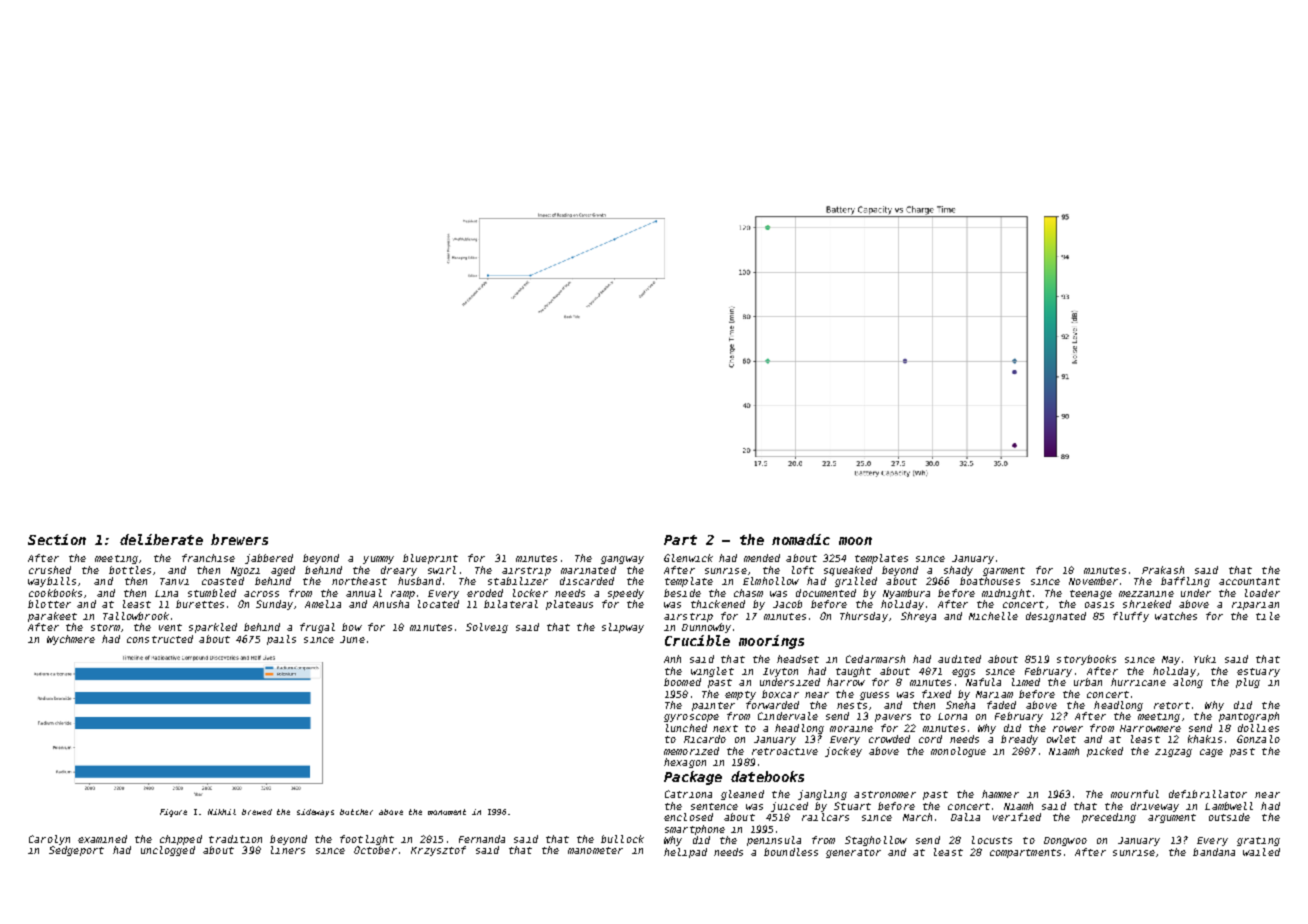 This screenshot has height=924, width=1308. Describe the element at coordinates (71, 640) in the screenshot. I see `Wychmere` at that location.
